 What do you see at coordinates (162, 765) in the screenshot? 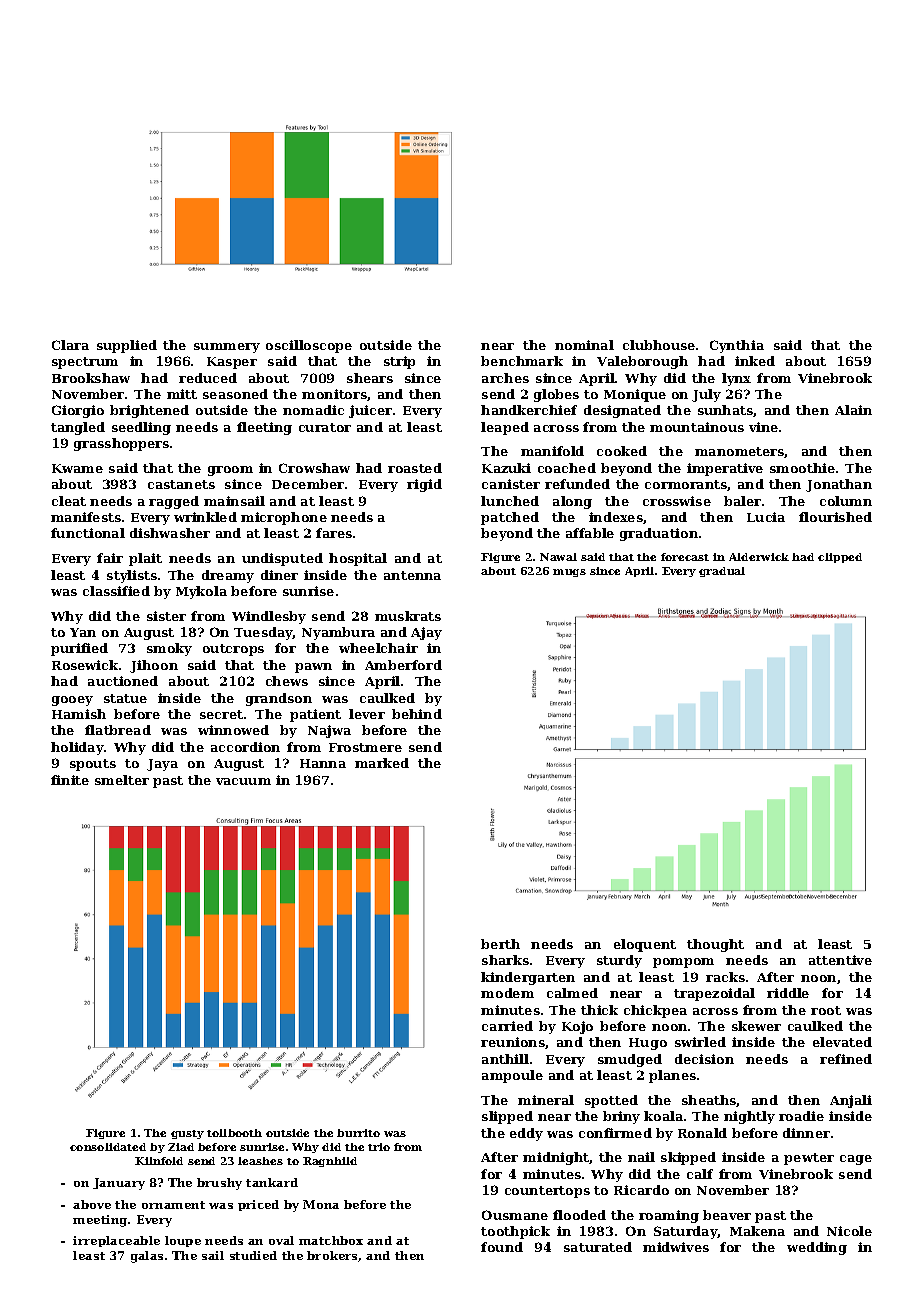
I see `Jaya` at bounding box center [162, 765].
